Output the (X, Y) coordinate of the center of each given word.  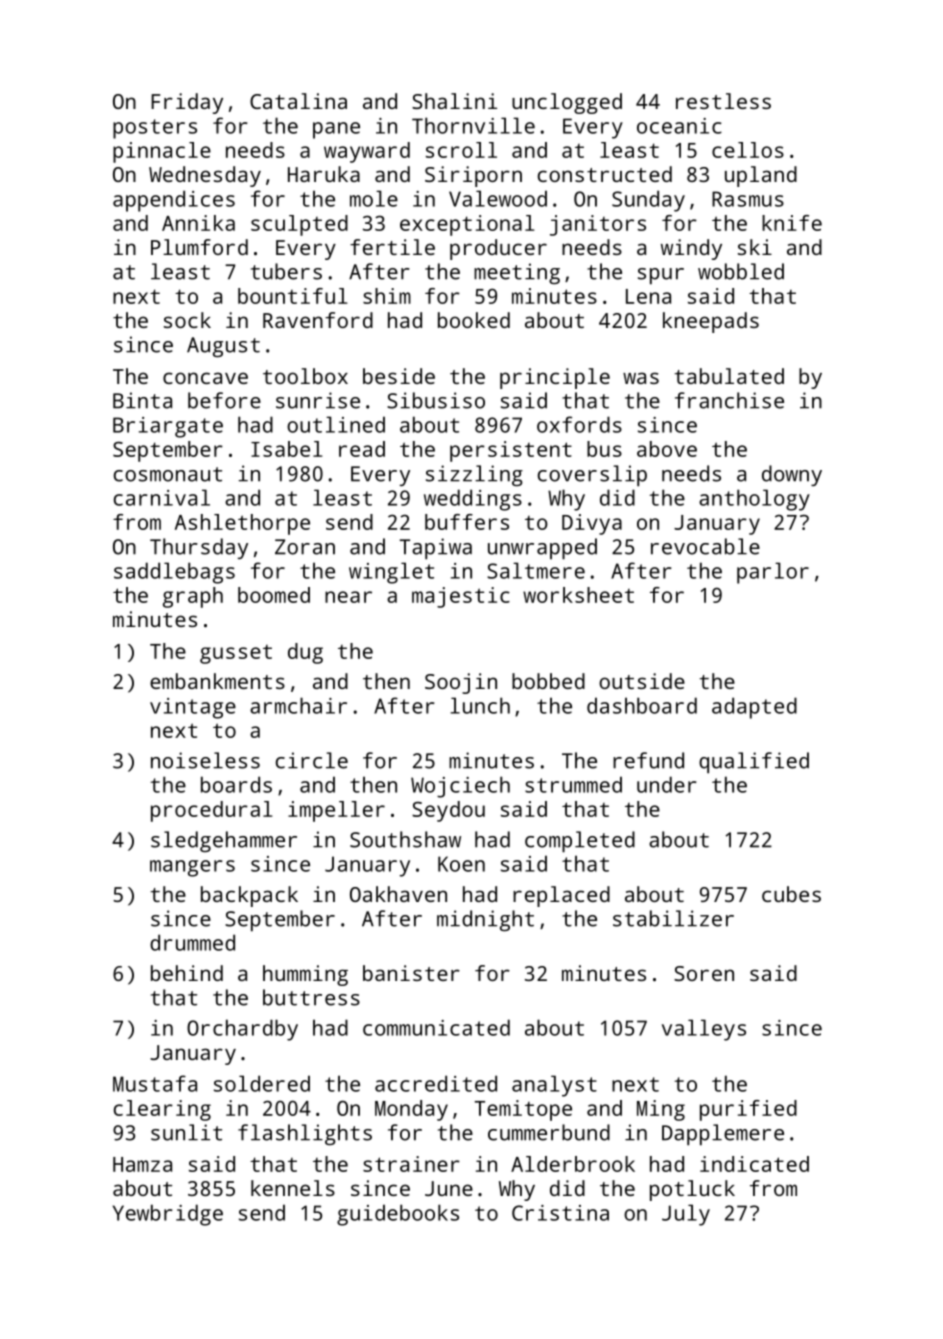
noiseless (205, 760)
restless (723, 101)
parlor (773, 573)
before (224, 400)
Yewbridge (168, 1215)
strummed (573, 784)
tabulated (729, 376)
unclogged (567, 103)
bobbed (548, 681)
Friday (187, 103)
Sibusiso (436, 400)
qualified (754, 763)
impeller (336, 811)
